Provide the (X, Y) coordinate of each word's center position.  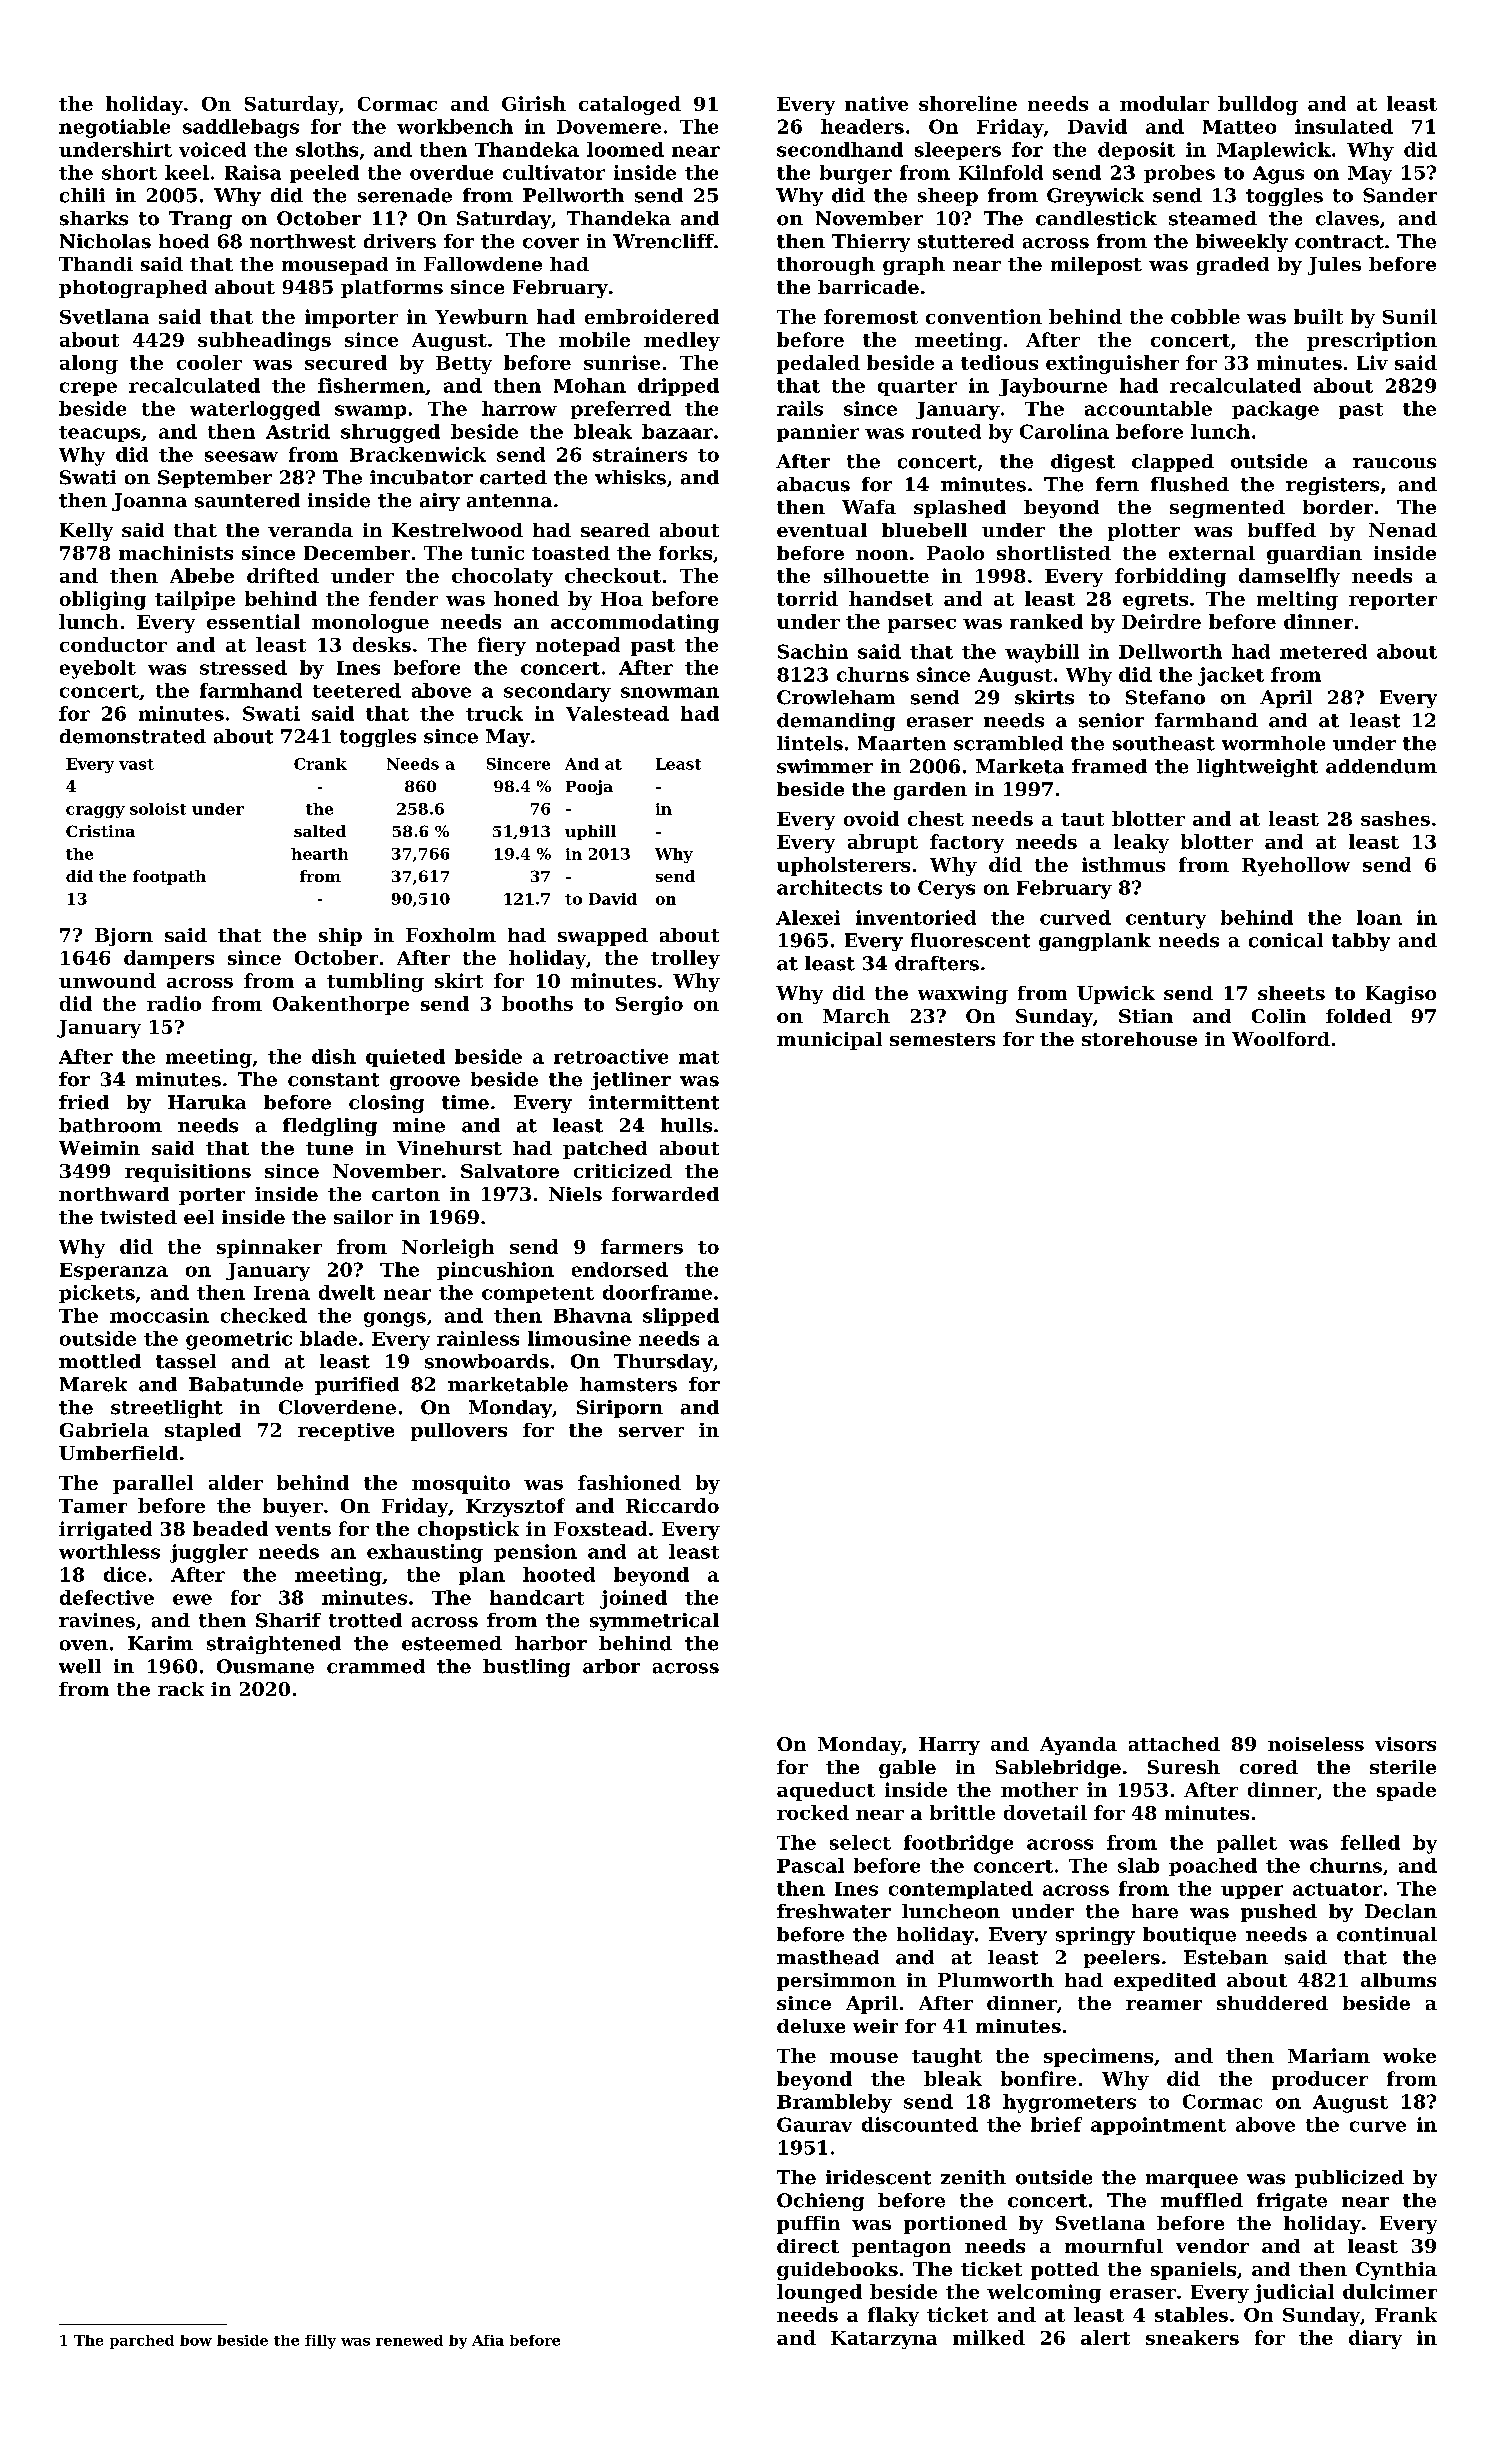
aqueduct (826, 1791)
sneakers (1192, 2337)
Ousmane (265, 1666)
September (215, 479)
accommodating (635, 623)
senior (1111, 720)
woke (1409, 2055)
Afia (488, 2340)
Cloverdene (337, 1407)
